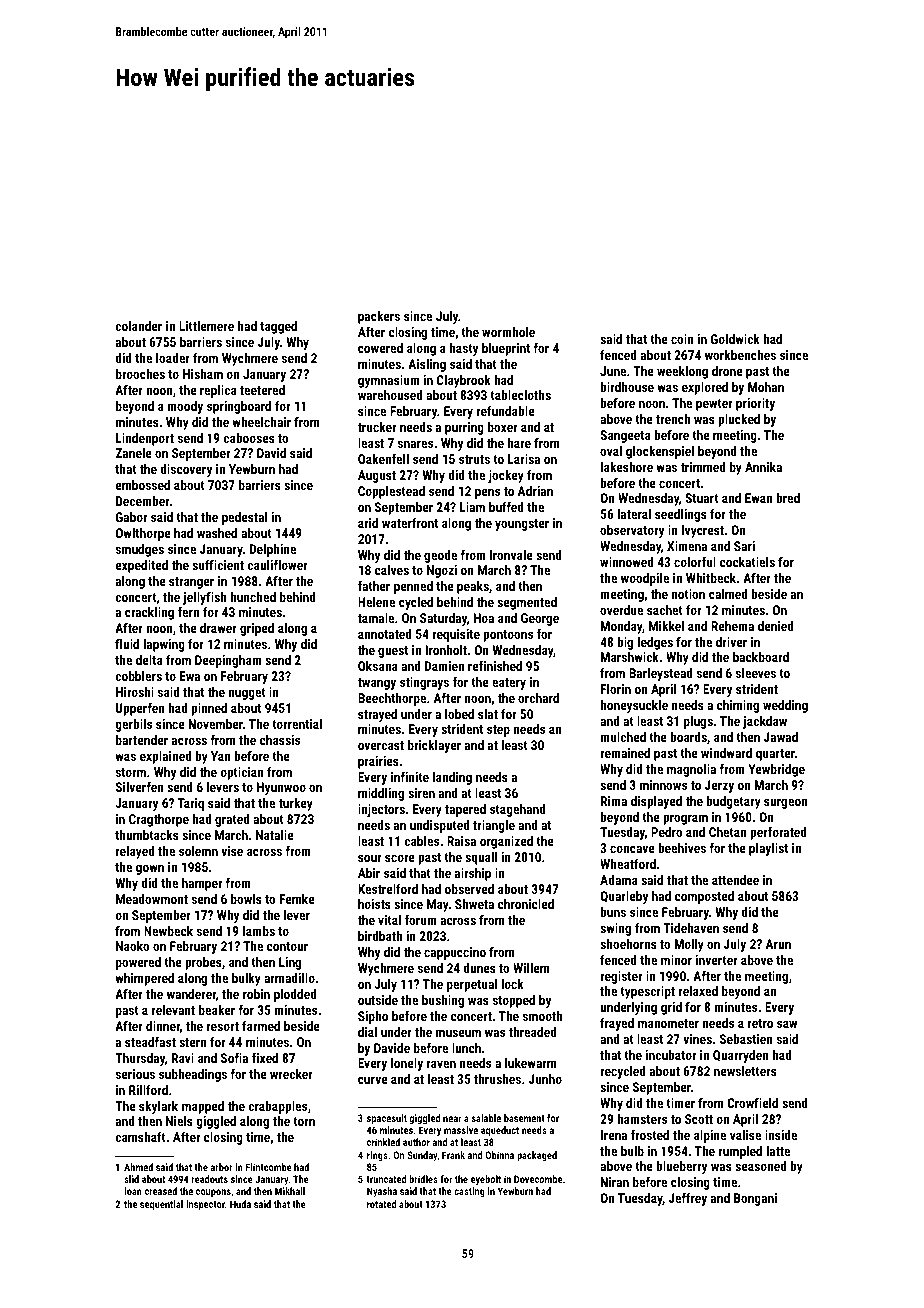 The height and width of the document is (1308, 924). Describe the element at coordinates (138, 326) in the document. I see `colander` at that location.
